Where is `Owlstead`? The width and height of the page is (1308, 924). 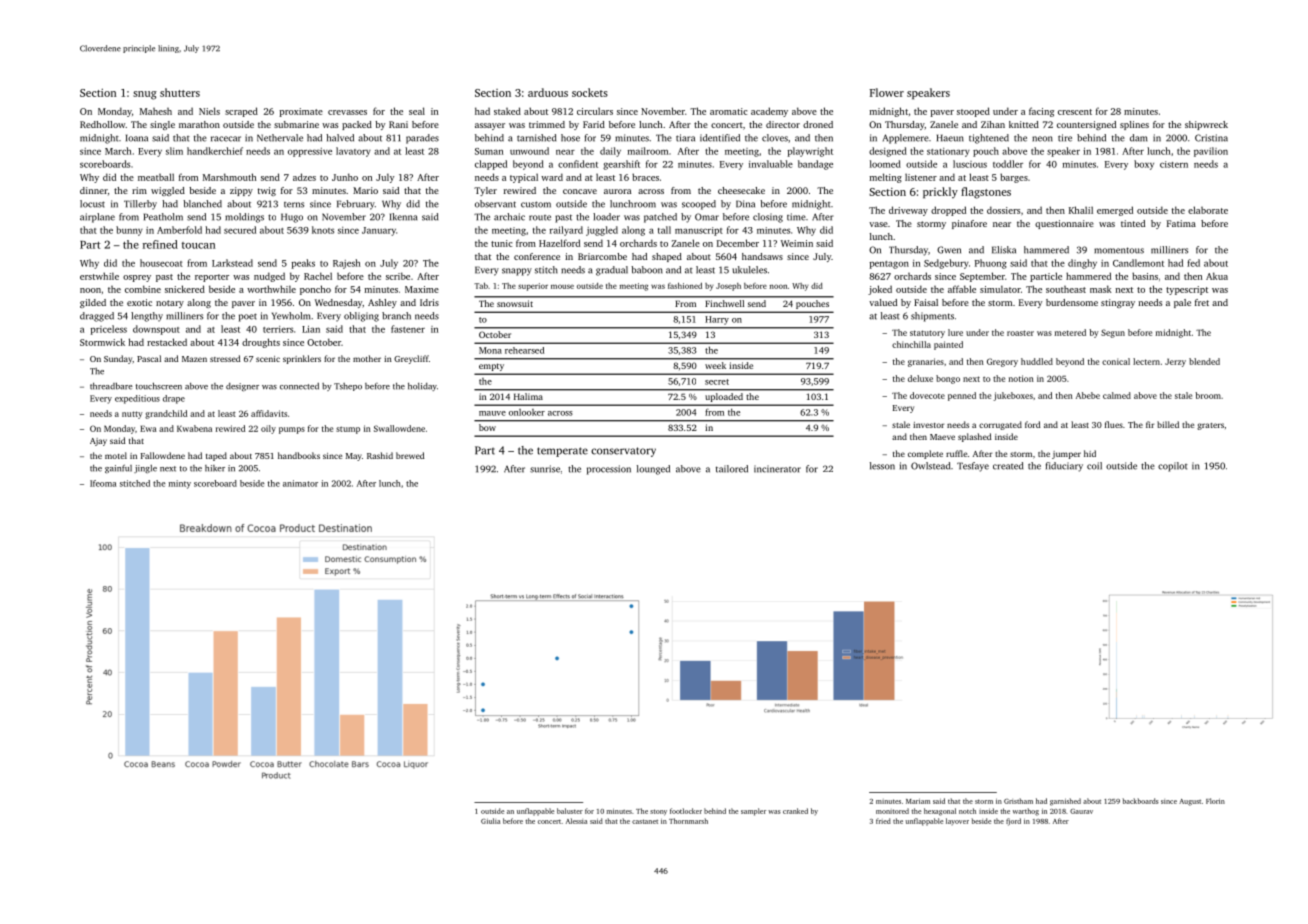
Owlstead is located at coordinates (930, 466).
